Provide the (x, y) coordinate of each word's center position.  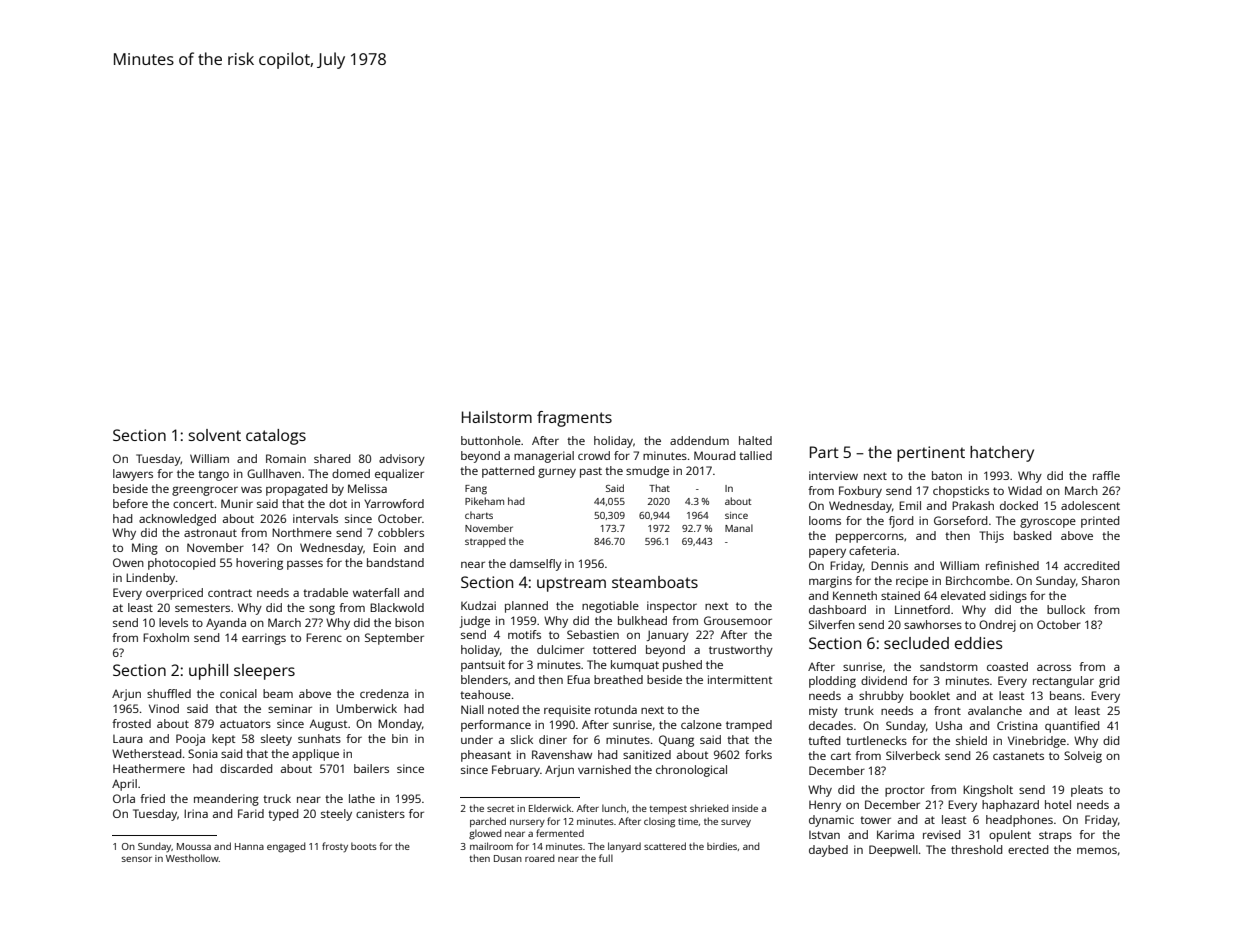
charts (479, 515)
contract (230, 593)
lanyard (624, 847)
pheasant (486, 756)
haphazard (1010, 806)
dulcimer (560, 649)
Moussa (194, 846)
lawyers (133, 475)
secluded (916, 643)
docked (1019, 505)
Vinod (164, 708)
